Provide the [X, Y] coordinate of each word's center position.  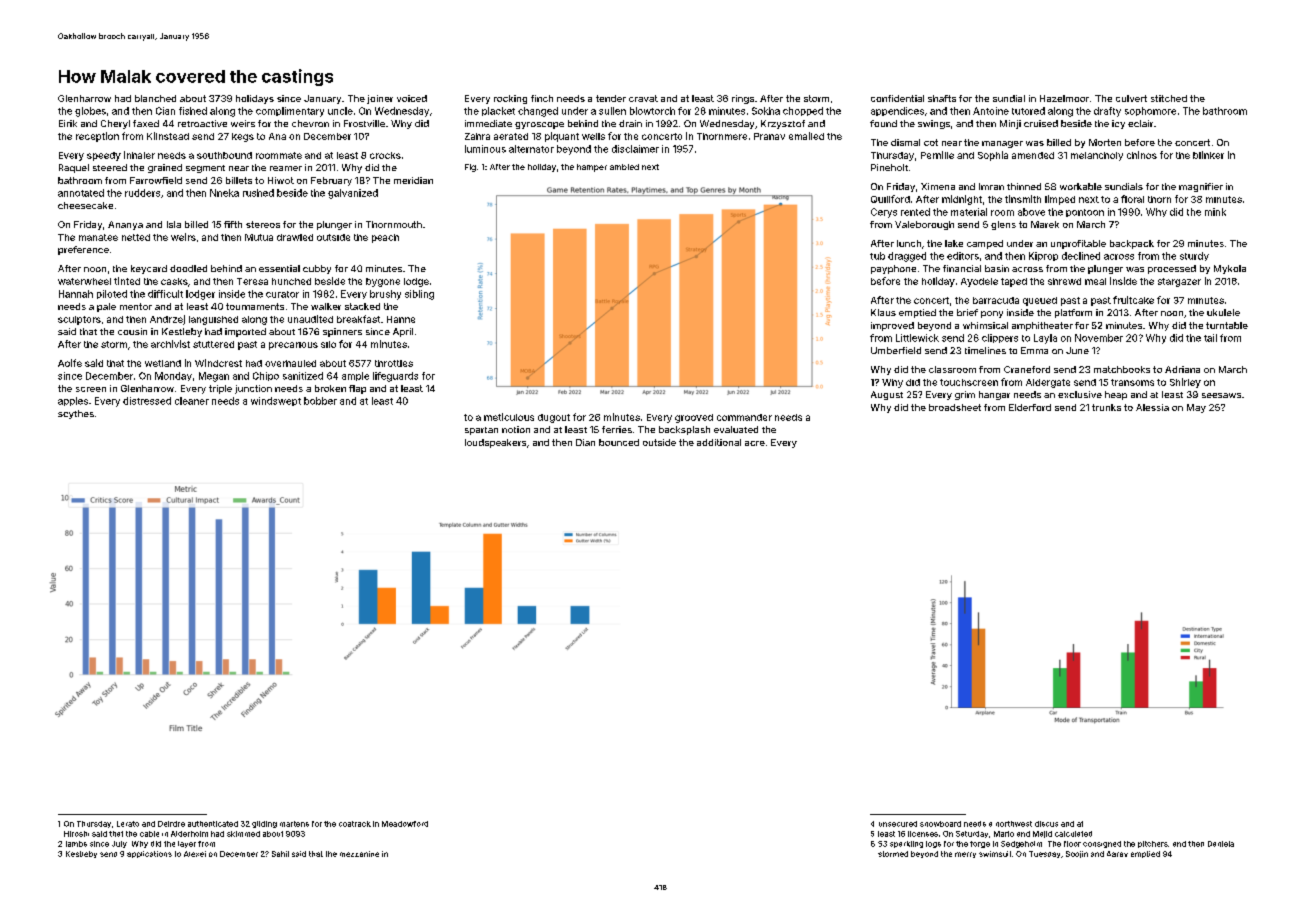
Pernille [937, 155]
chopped [803, 111]
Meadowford [405, 824]
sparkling [906, 844]
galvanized [353, 194]
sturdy [1194, 256]
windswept [276, 401]
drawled [295, 237]
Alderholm [189, 834]
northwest [1014, 824]
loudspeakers [495, 443]
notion [516, 429]
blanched [155, 98]
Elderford [1030, 407]
